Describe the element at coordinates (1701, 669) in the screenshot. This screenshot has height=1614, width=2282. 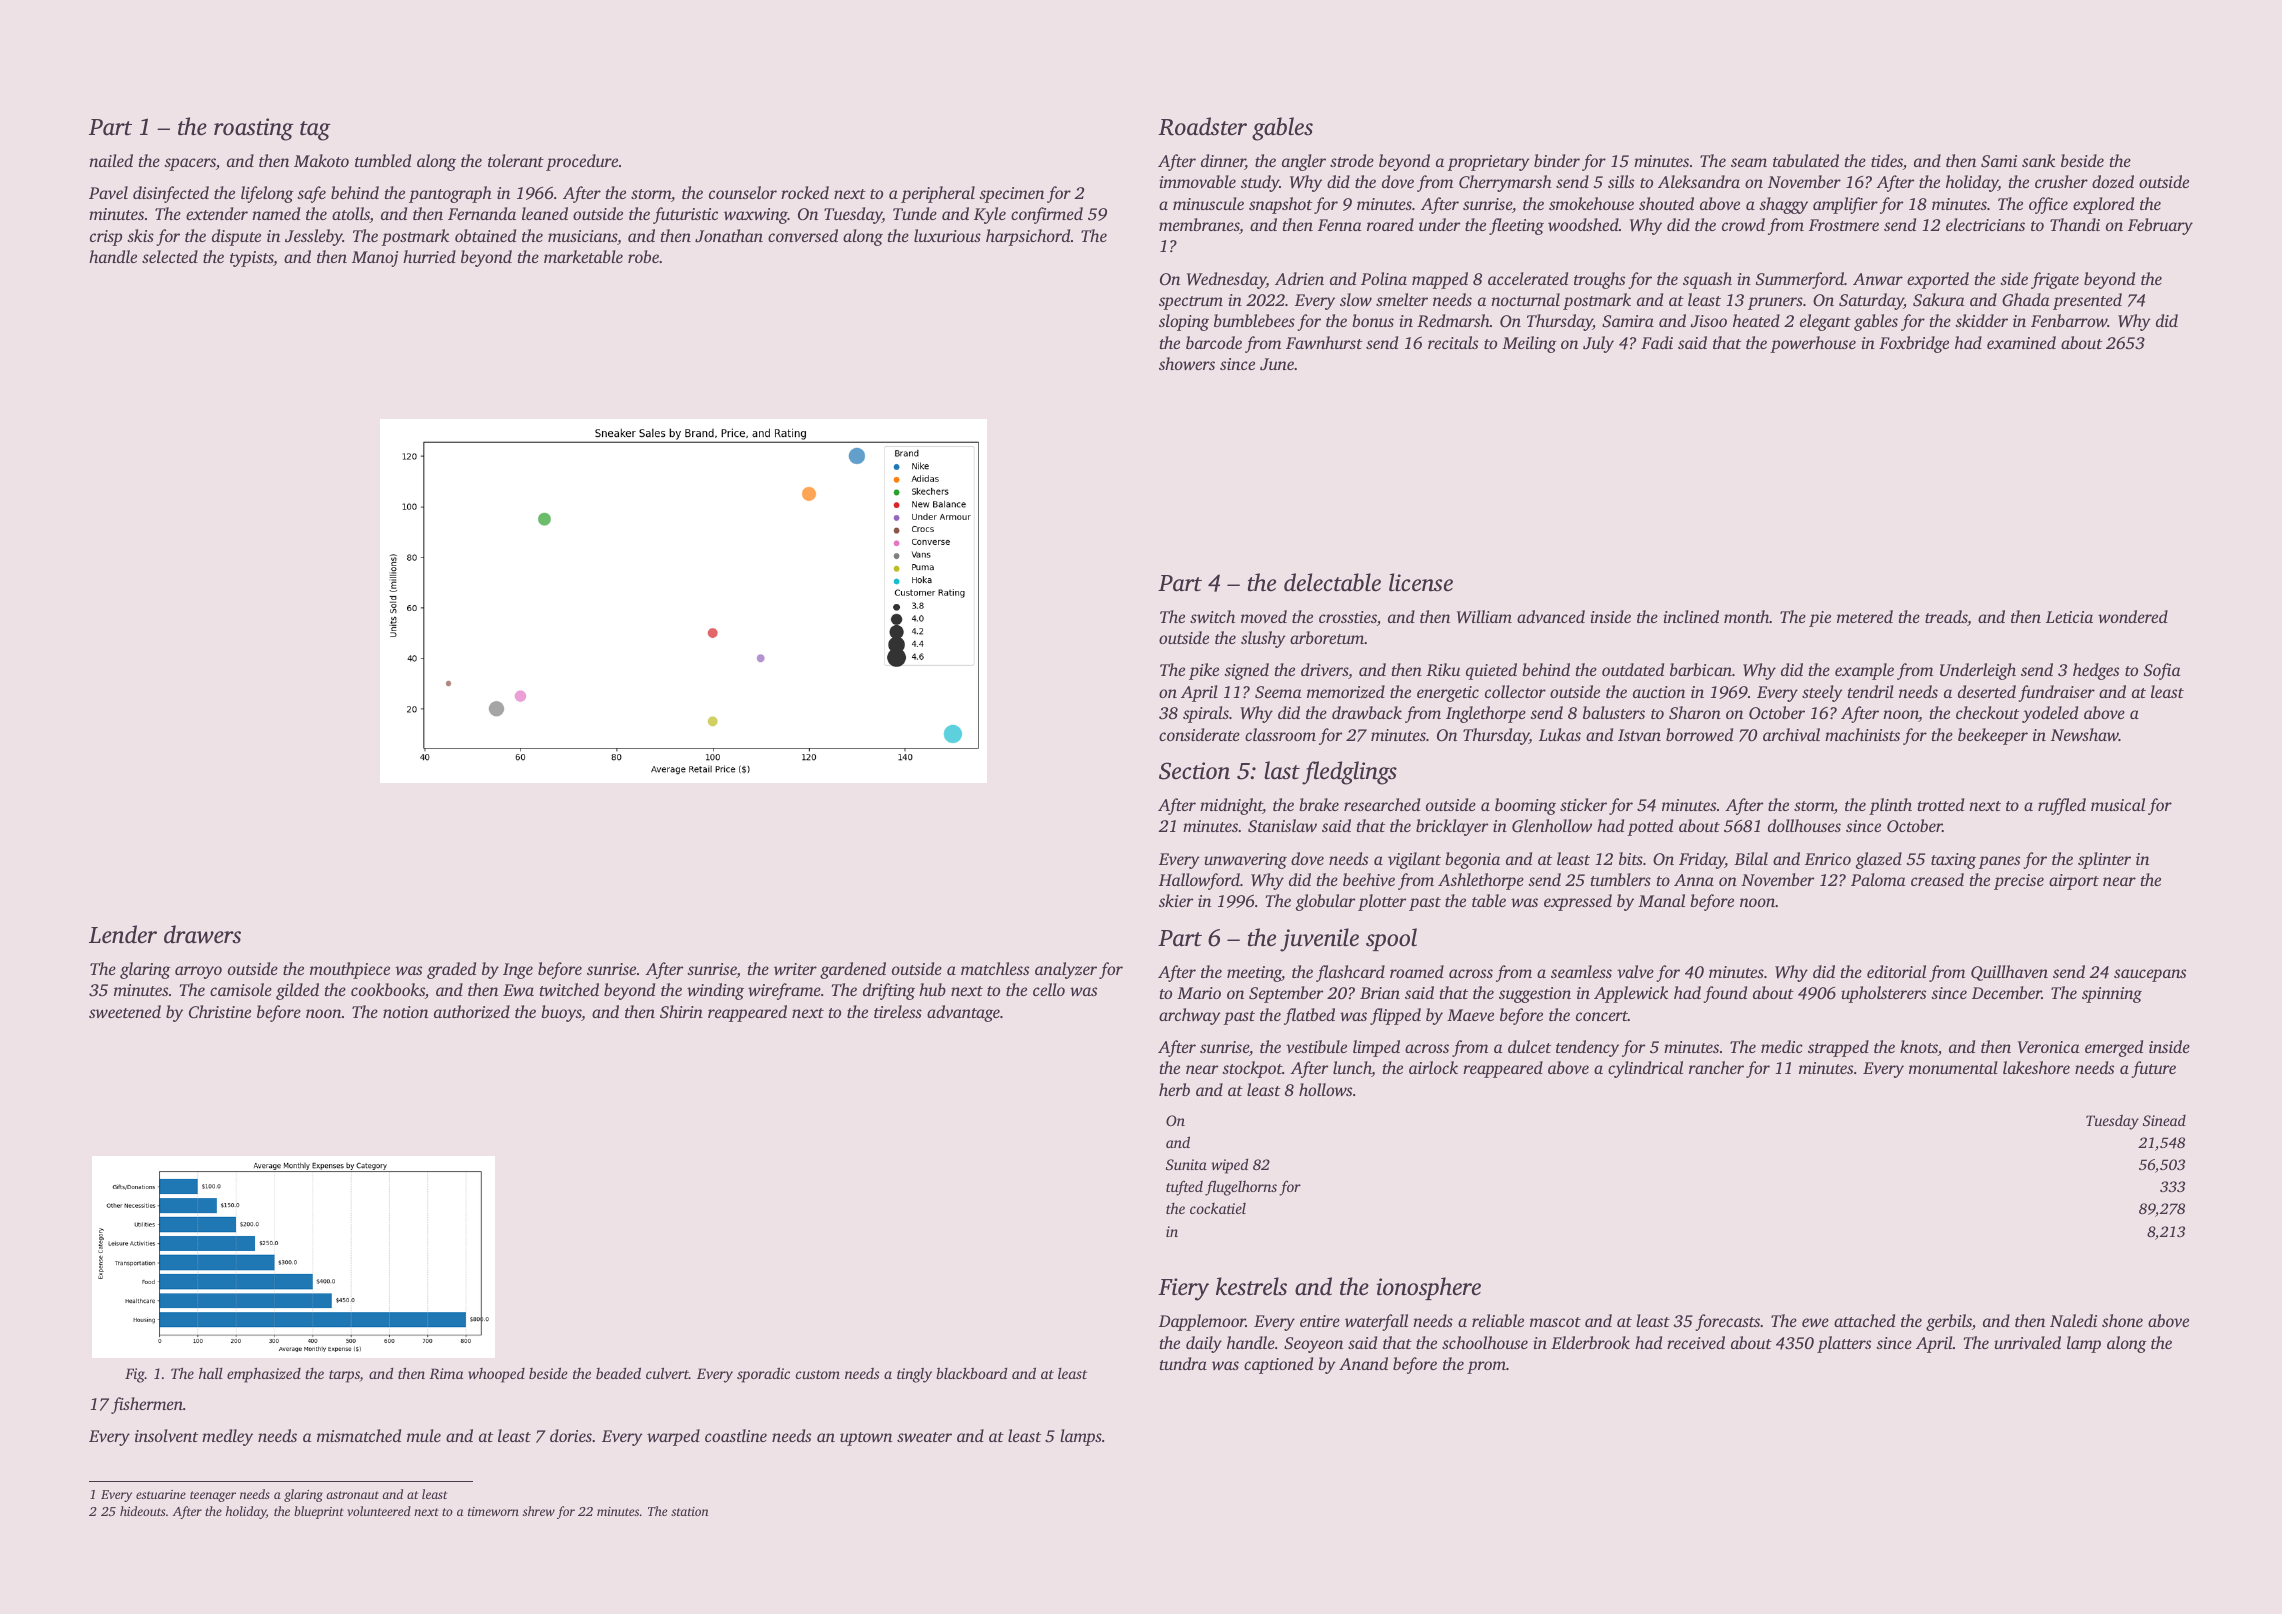
I see `barbican` at that location.
